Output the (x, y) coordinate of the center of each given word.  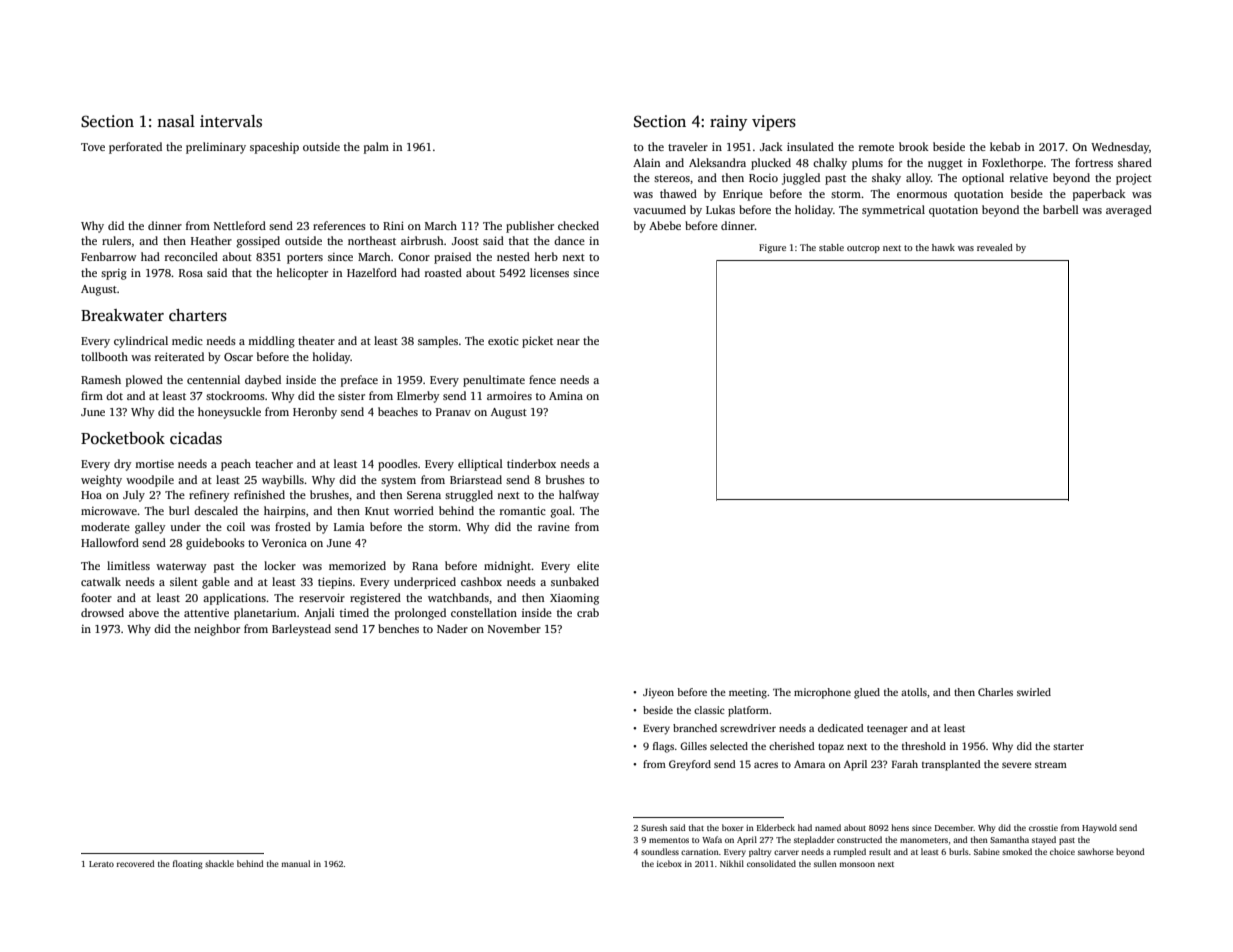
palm (376, 148)
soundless (660, 851)
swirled (1034, 692)
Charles (995, 692)
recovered (136, 863)
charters (198, 315)
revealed (995, 247)
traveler (688, 146)
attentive (206, 613)
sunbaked (575, 581)
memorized (357, 565)
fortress (1094, 162)
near (568, 342)
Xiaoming (574, 599)
